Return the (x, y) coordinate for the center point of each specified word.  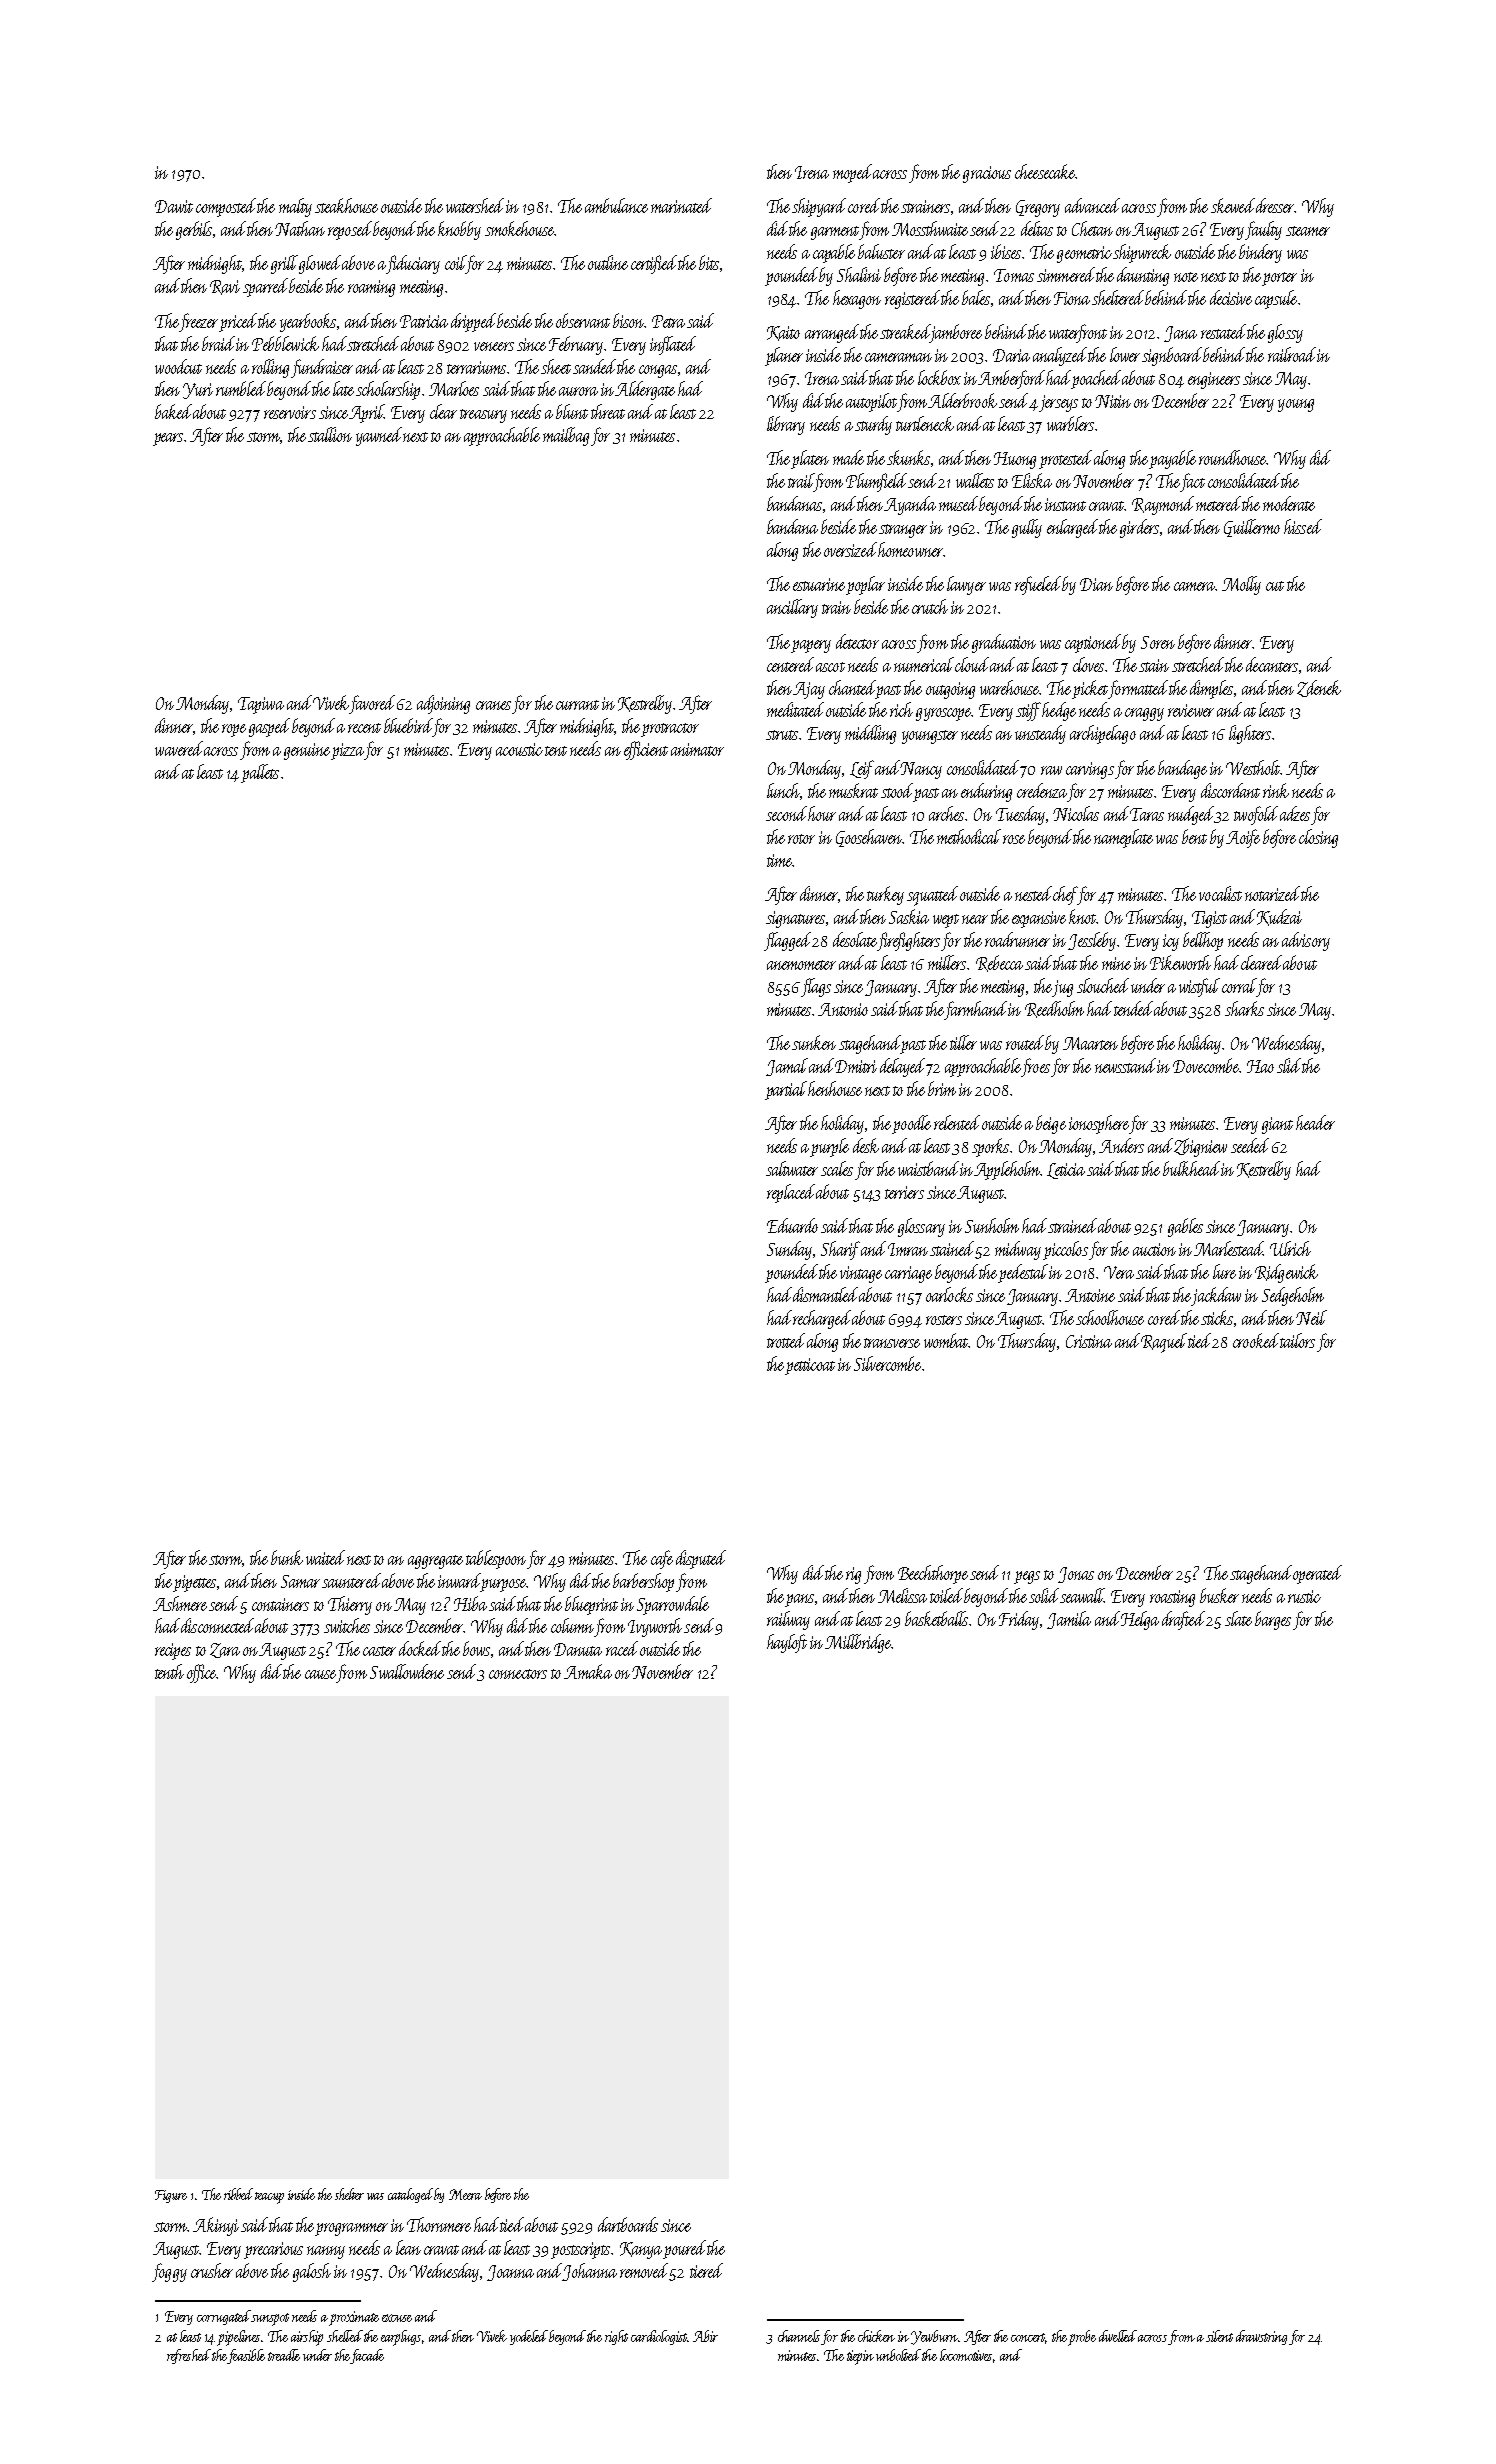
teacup (269, 2198)
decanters (1272, 664)
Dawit (174, 206)
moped (852, 173)
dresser (1275, 205)
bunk (287, 1557)
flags (816, 987)
